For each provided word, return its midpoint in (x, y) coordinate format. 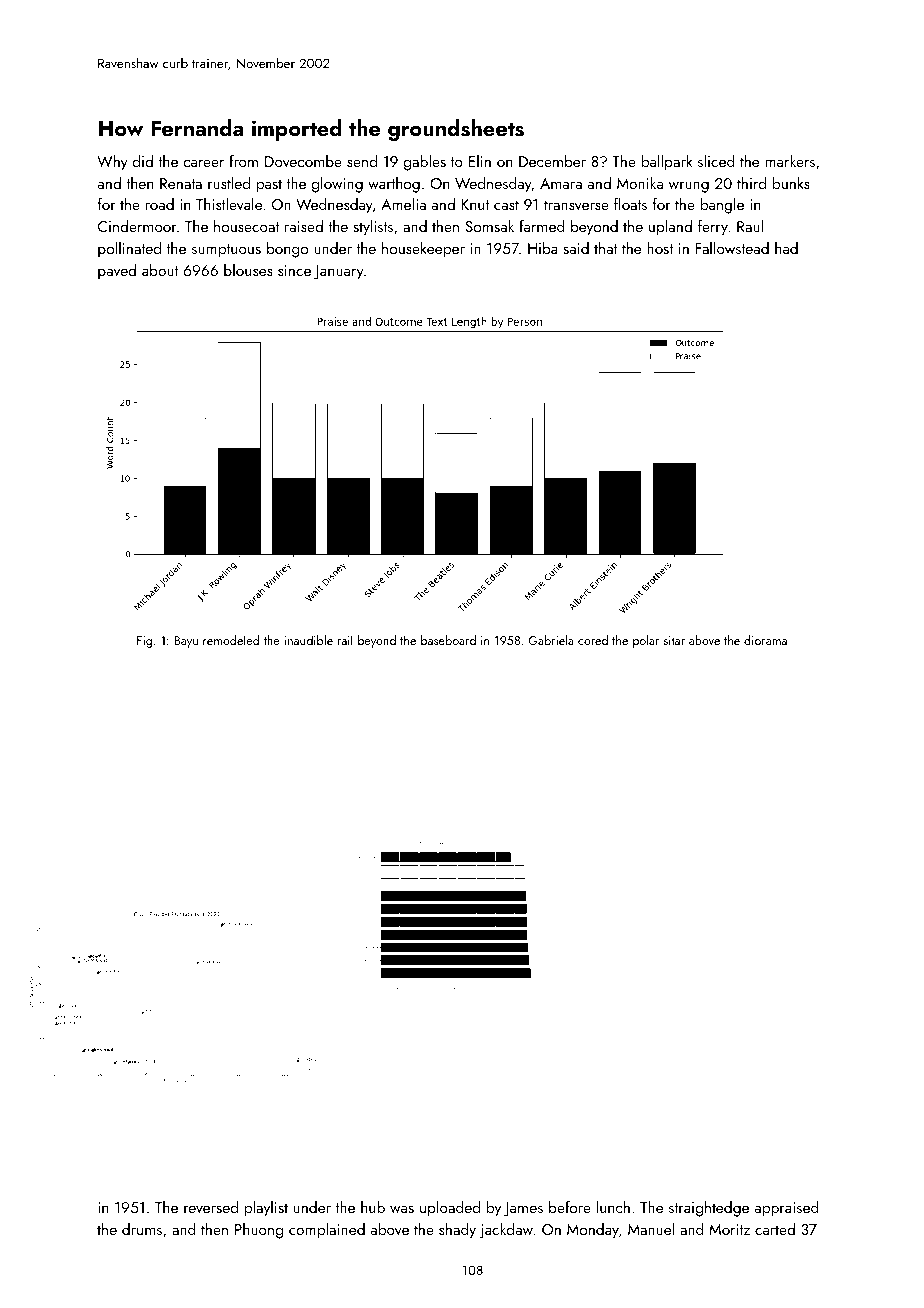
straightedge (709, 1209)
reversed (211, 1207)
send (362, 161)
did (143, 161)
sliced (716, 161)
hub (373, 1207)
